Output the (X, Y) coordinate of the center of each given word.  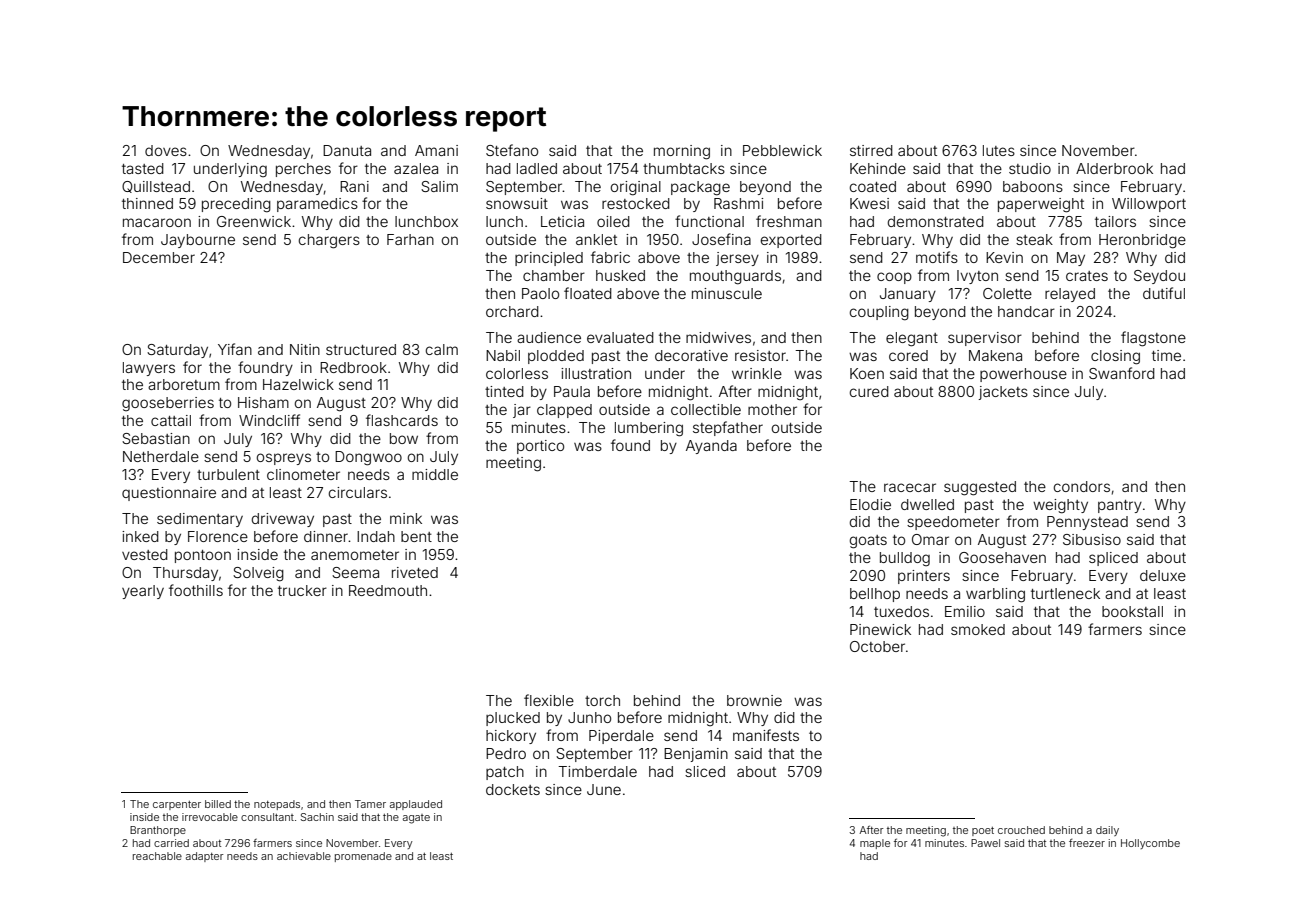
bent (416, 536)
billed (218, 804)
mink (406, 518)
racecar (910, 487)
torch (602, 700)
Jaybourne (198, 241)
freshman (789, 221)
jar (522, 411)
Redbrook (353, 367)
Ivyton (977, 277)
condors (1082, 486)
